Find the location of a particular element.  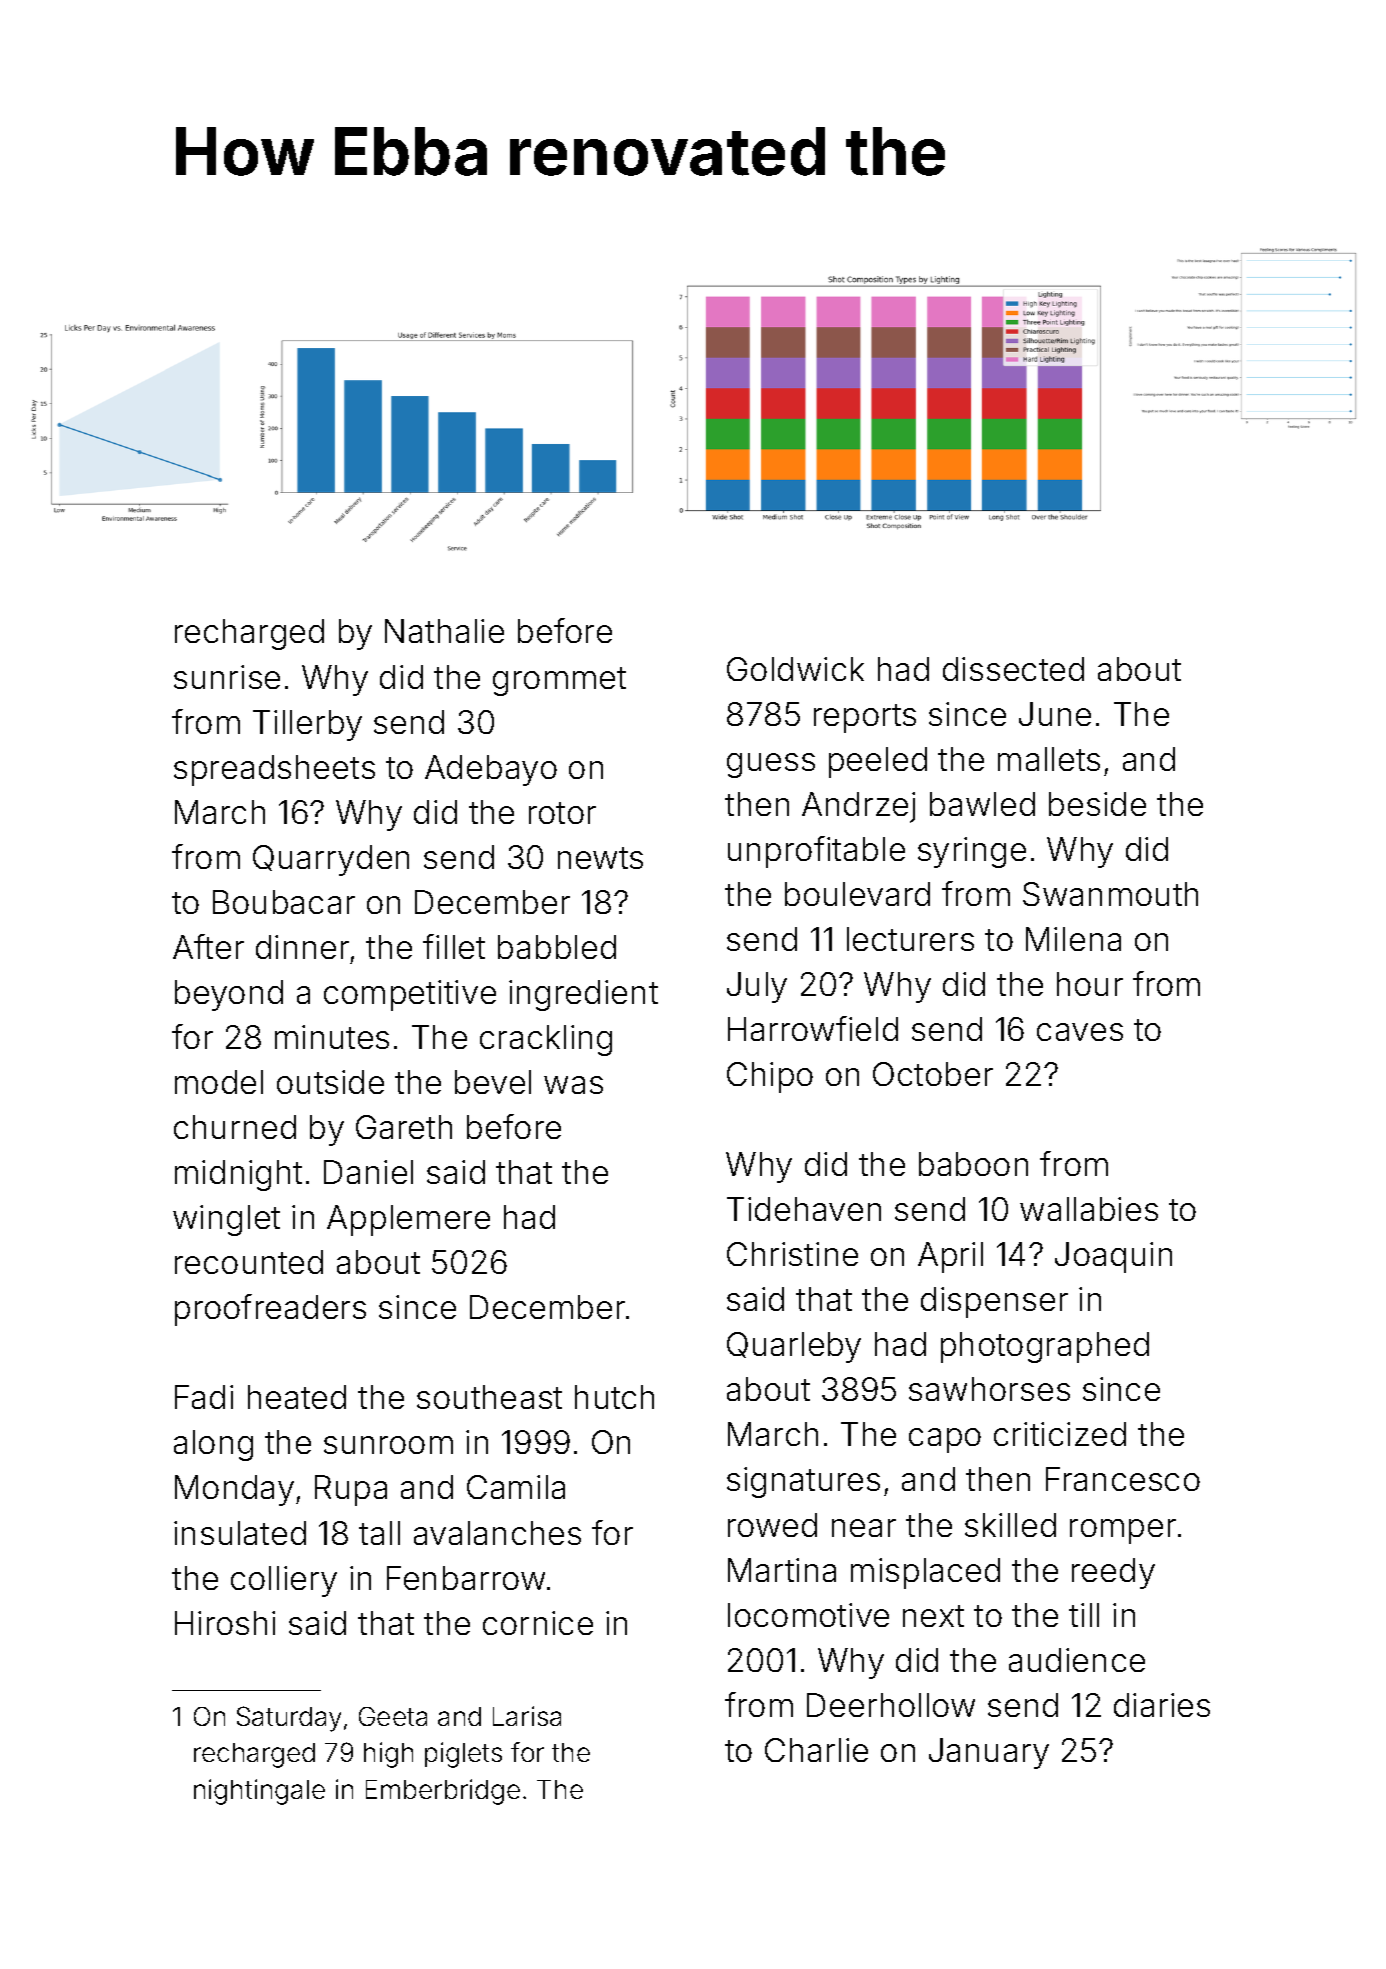

model is located at coordinates (219, 1082).
